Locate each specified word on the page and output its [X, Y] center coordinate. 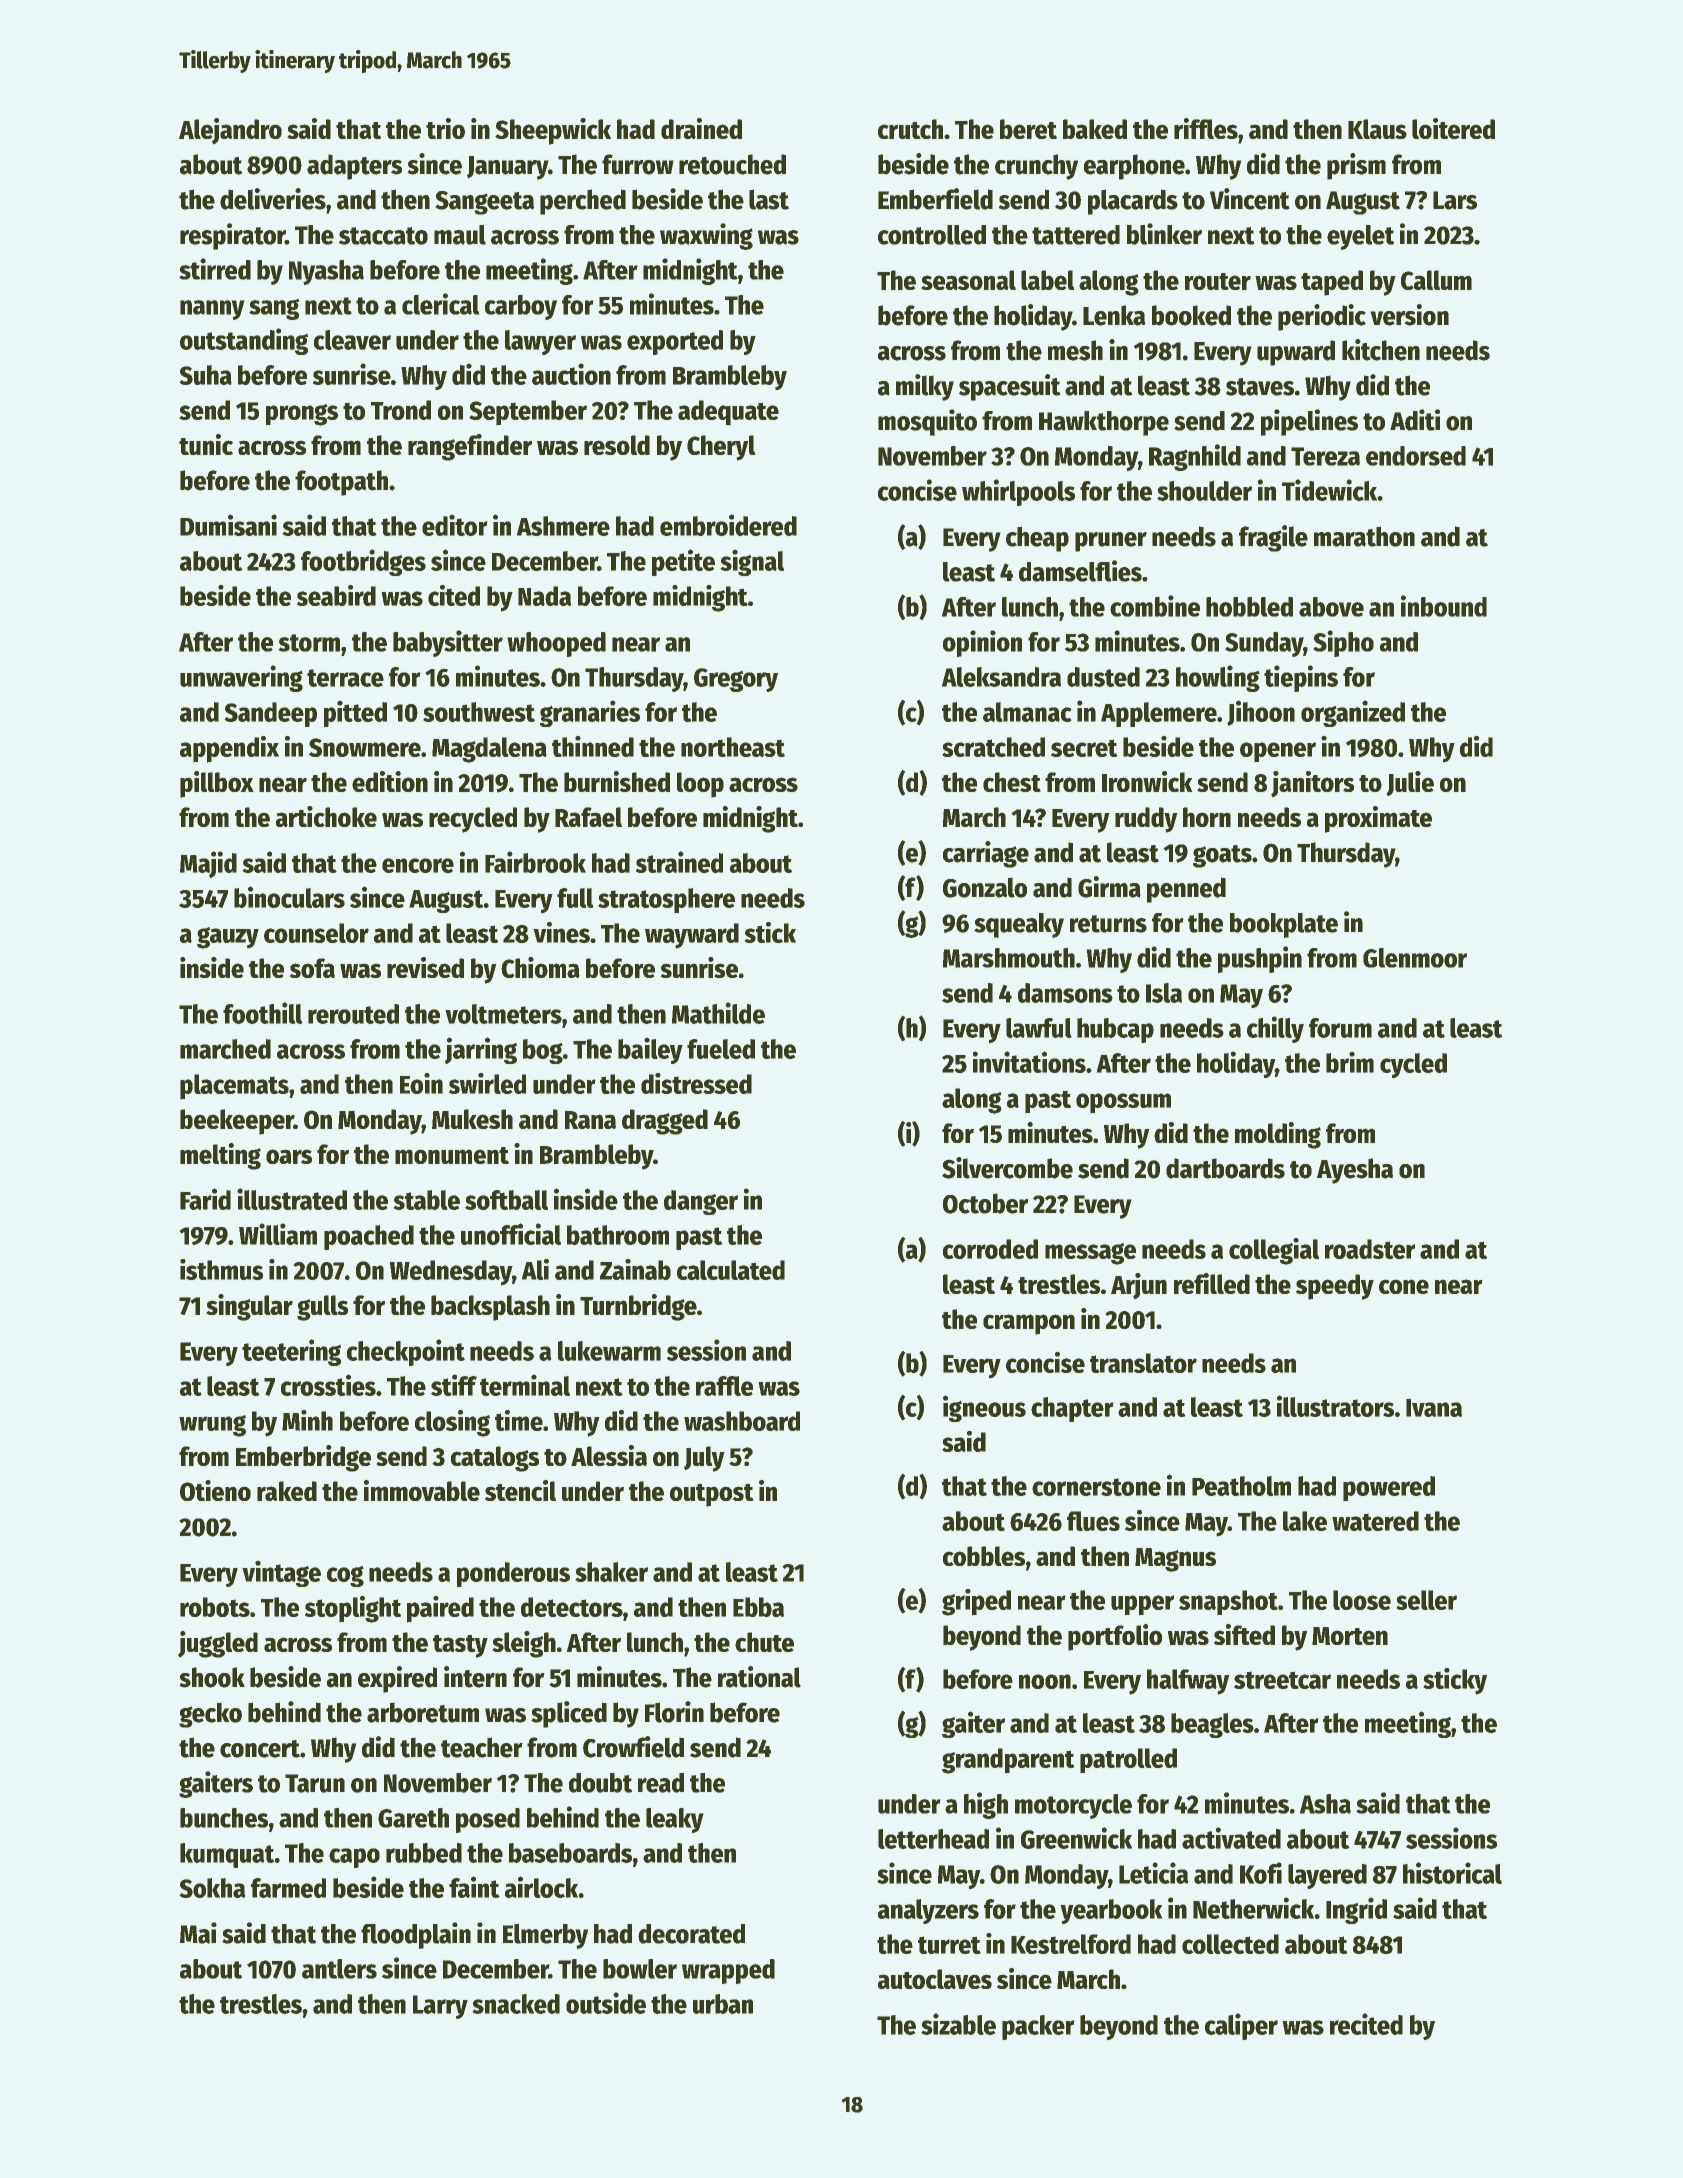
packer [1038, 2027]
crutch [910, 129]
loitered [1453, 128]
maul [460, 235]
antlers [339, 1969]
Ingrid [1356, 1911]
